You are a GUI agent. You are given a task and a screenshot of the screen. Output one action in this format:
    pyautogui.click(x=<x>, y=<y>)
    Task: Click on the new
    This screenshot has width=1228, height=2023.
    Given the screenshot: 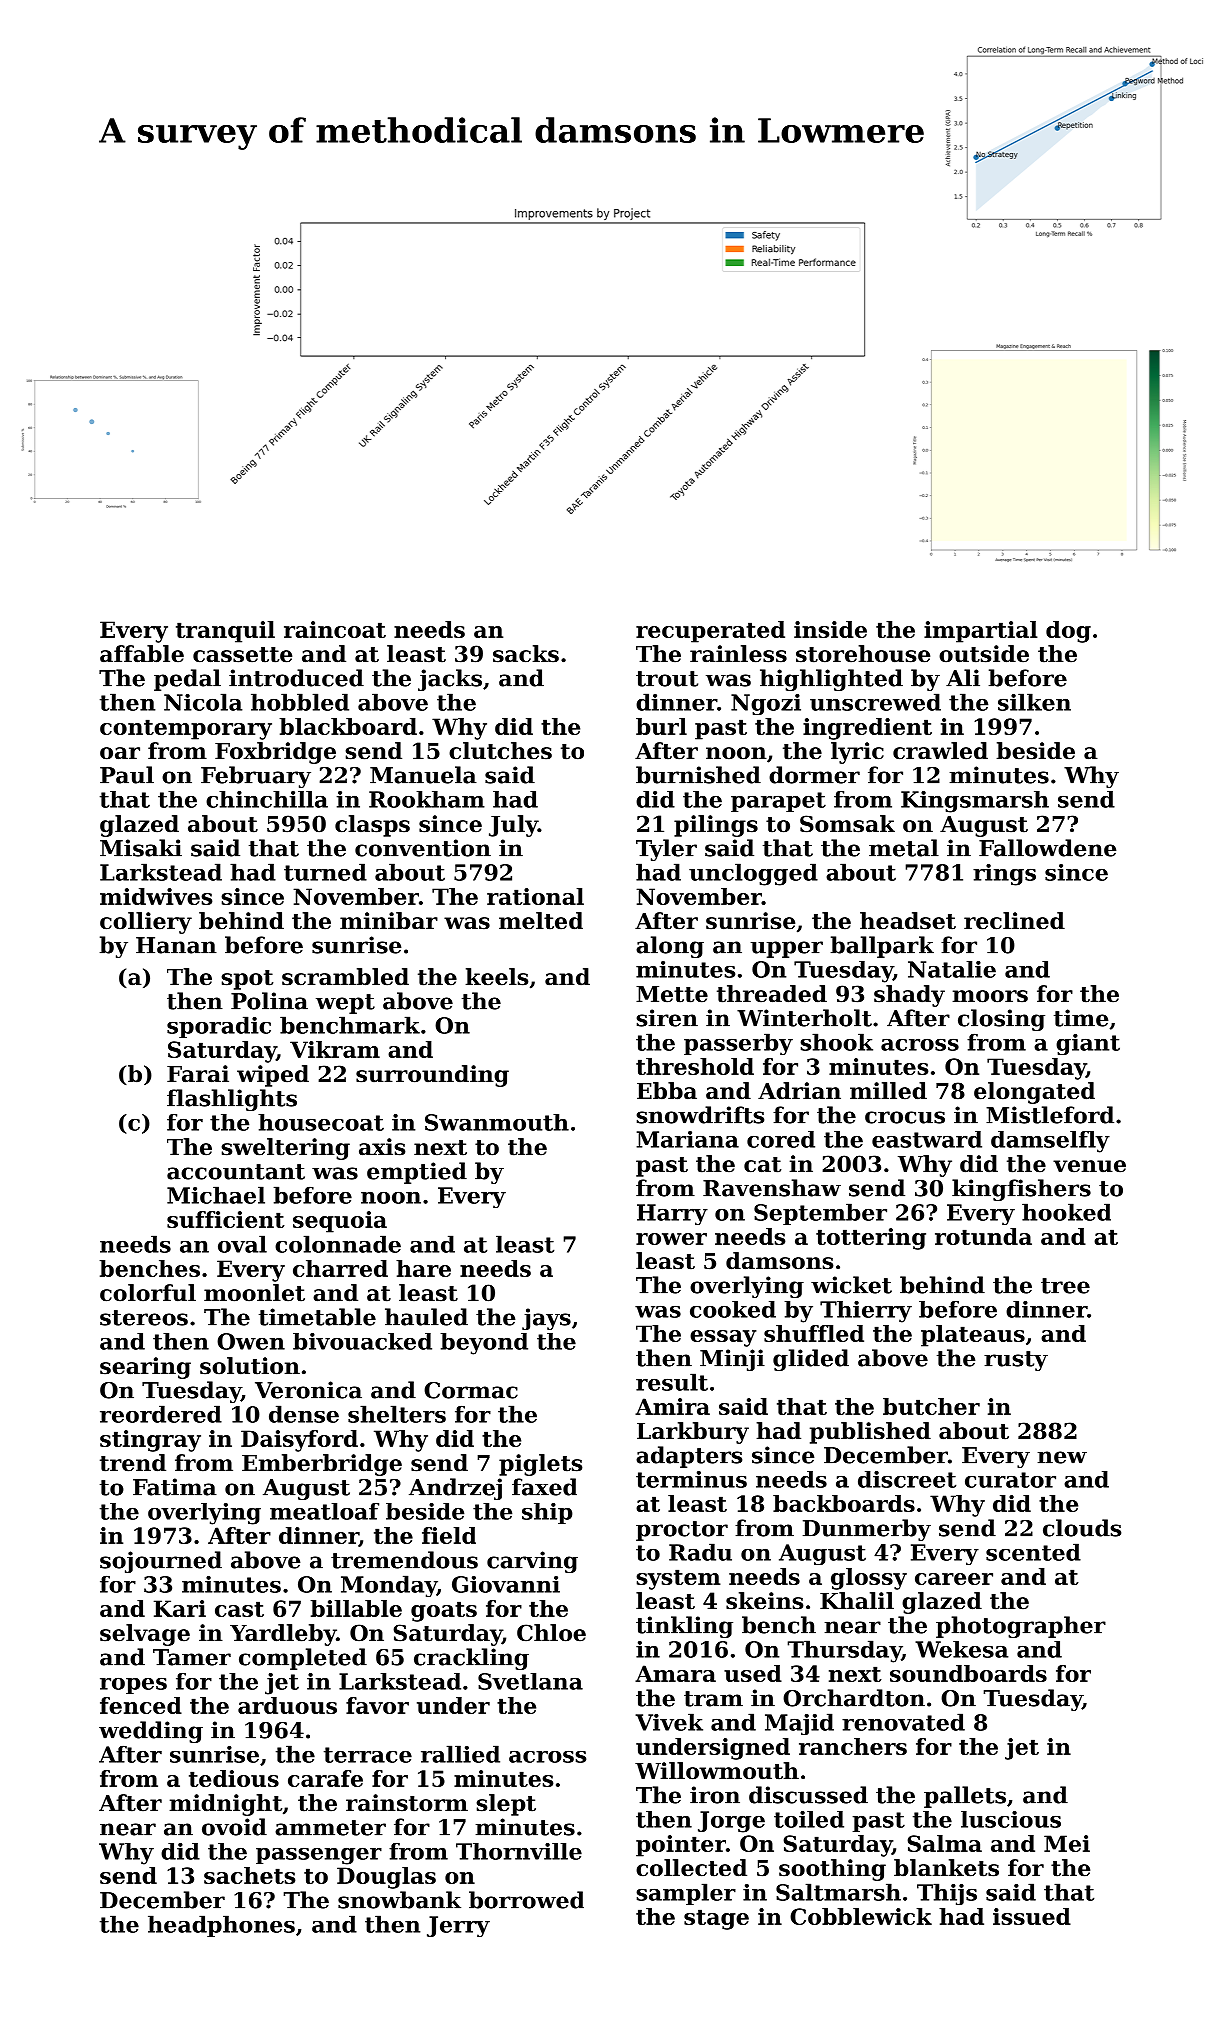 What is the action you would take?
    pyautogui.click(x=1062, y=1457)
